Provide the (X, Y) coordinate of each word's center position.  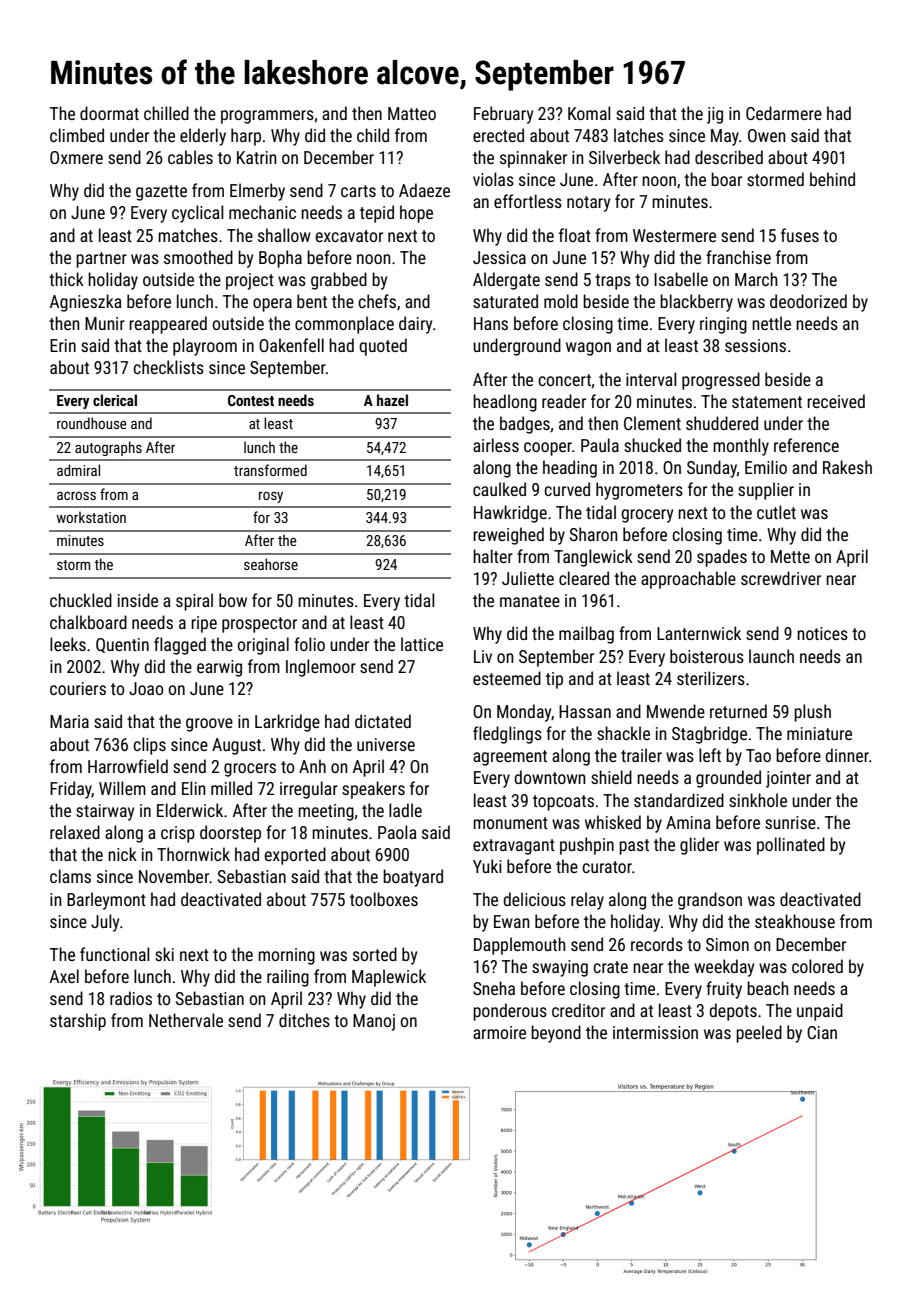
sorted (375, 954)
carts (358, 191)
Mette (790, 556)
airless (496, 445)
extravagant (514, 847)
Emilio (766, 467)
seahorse (271, 564)
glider (699, 846)
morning (286, 956)
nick (122, 854)
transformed (270, 470)
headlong (505, 403)
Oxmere (76, 157)
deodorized (808, 301)
